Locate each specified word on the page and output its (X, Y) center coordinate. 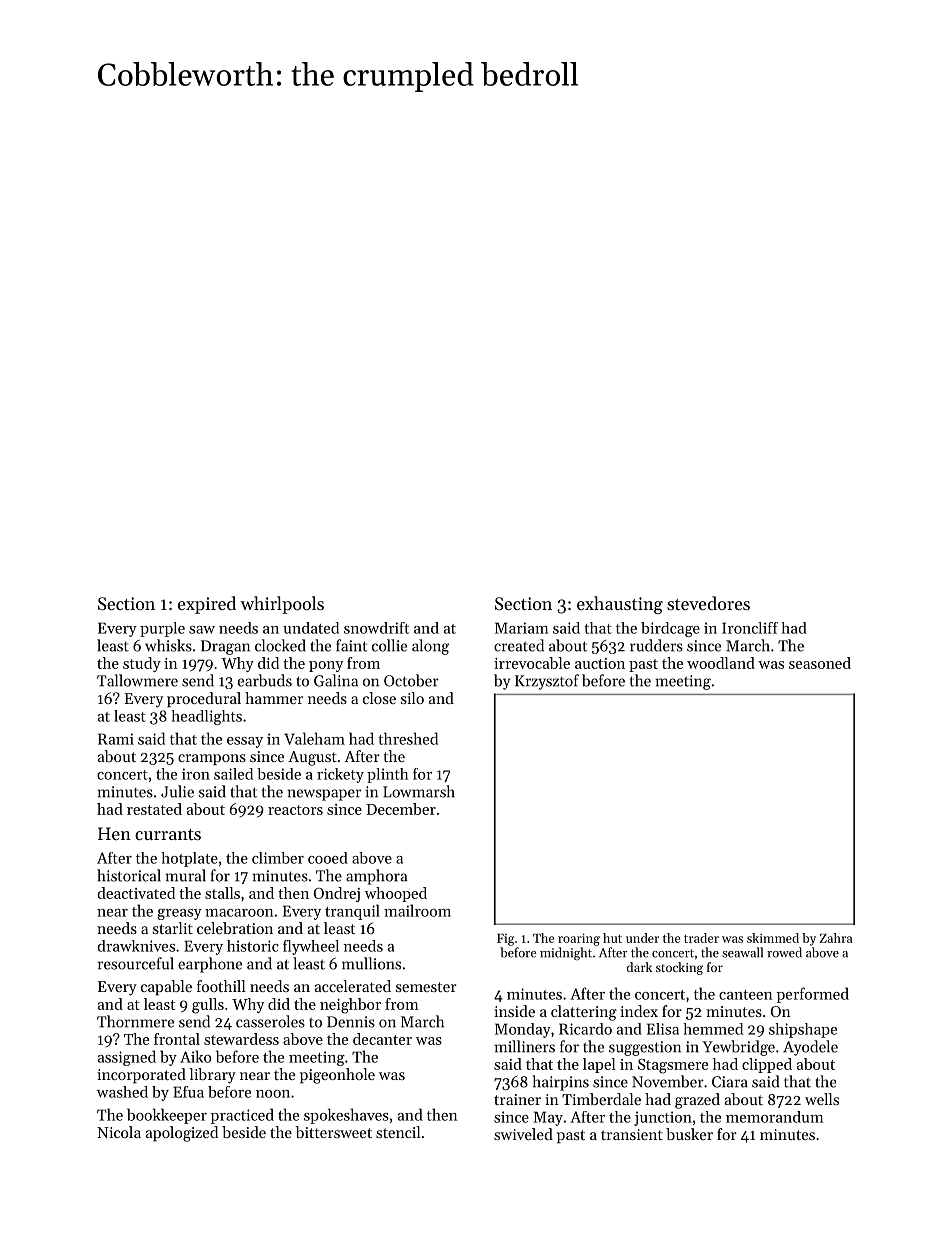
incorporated (141, 1075)
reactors (295, 810)
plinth (388, 775)
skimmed (773, 938)
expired (207, 605)
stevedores (708, 603)
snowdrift (376, 628)
